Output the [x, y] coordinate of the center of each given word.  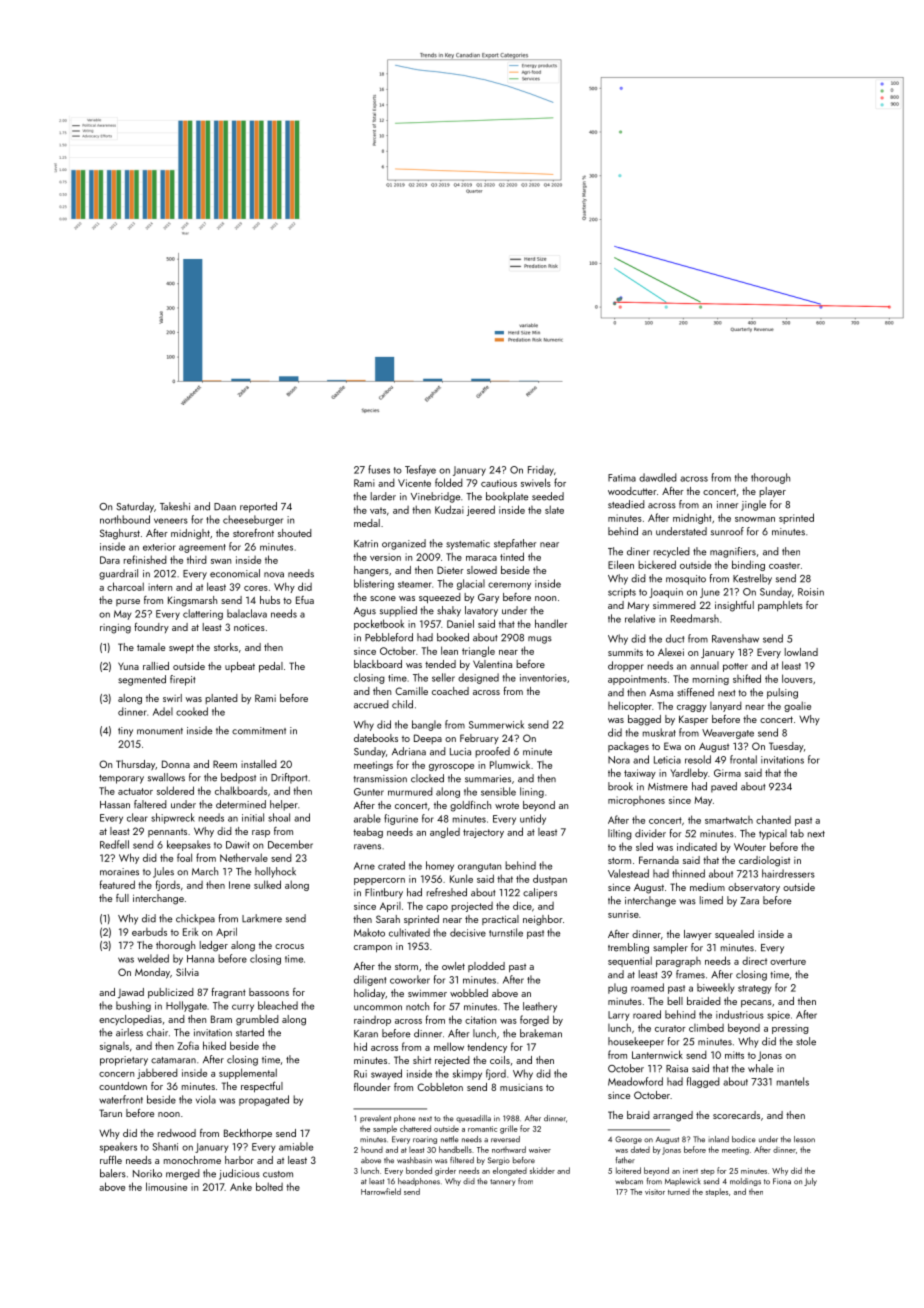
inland [718, 1139]
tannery [503, 1182]
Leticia [667, 760]
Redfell [114, 844]
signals [114, 1047]
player [772, 492]
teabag [368, 832]
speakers [118, 1147]
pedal [271, 667]
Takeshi [175, 506]
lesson [804, 1139]
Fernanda [659, 860]
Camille [411, 691]
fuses [379, 469]
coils [500, 1060]
